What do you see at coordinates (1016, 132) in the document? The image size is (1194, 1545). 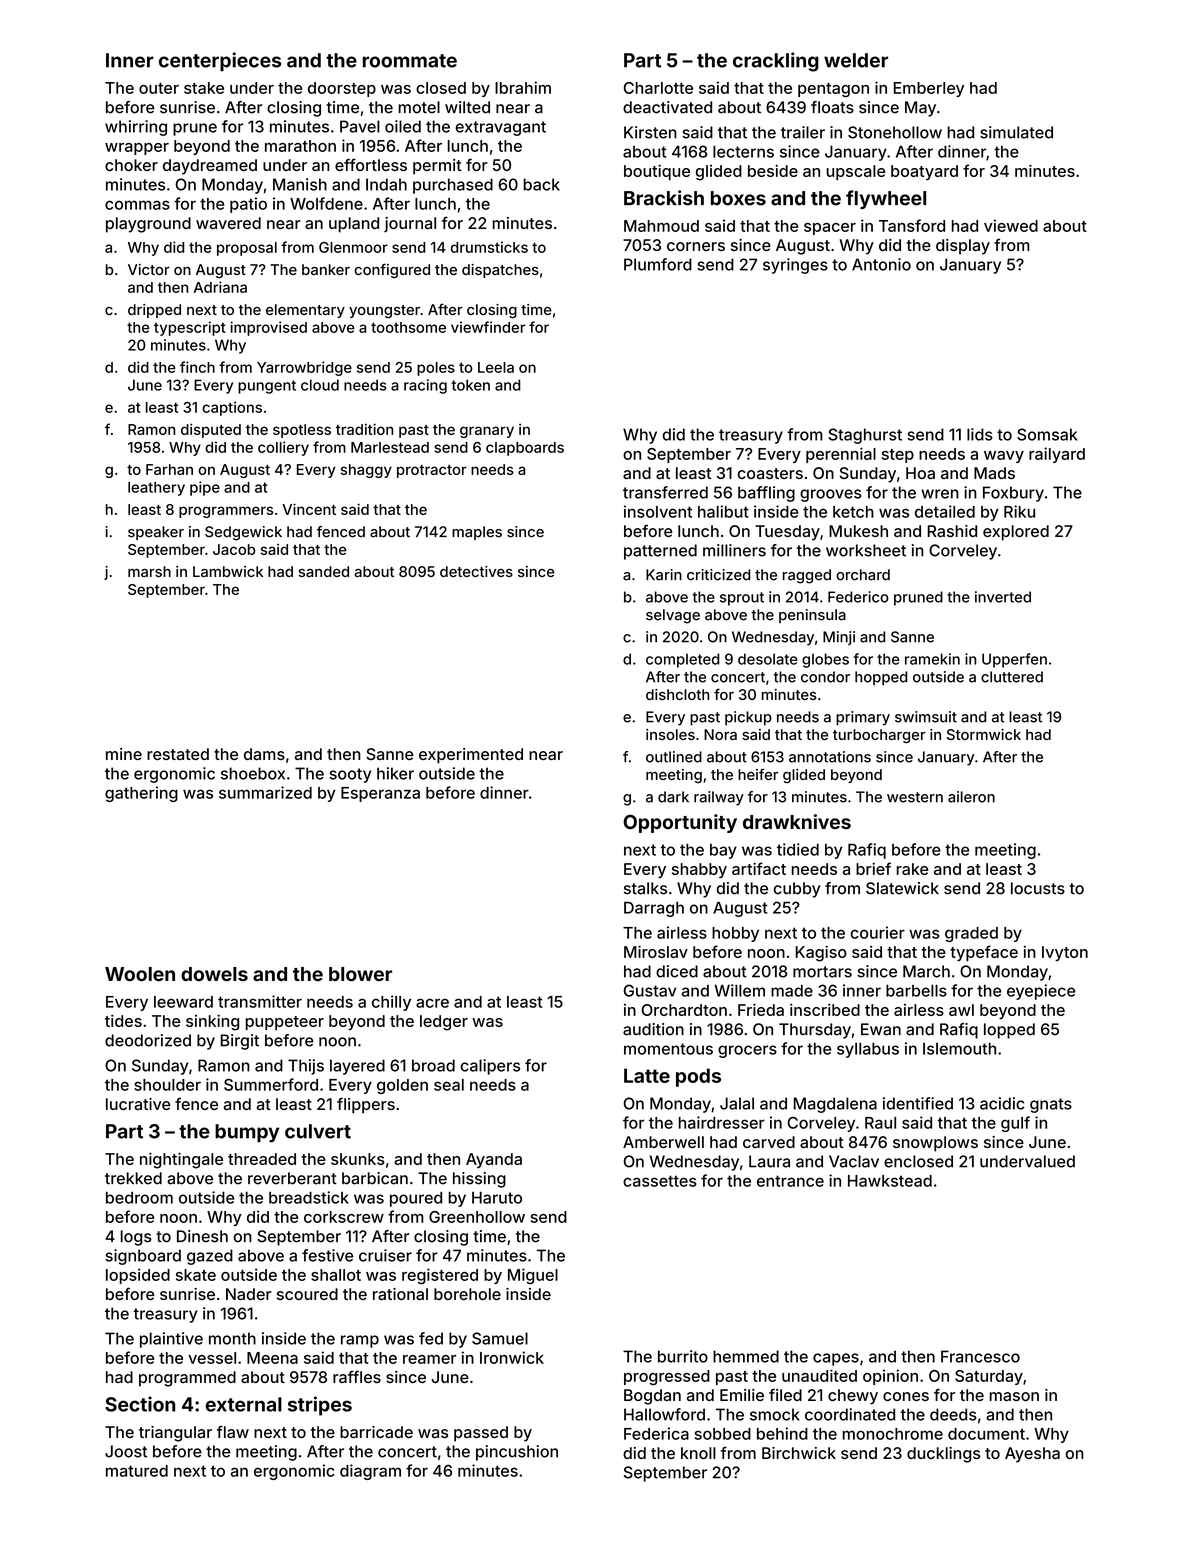 I see `simulated` at bounding box center [1016, 132].
